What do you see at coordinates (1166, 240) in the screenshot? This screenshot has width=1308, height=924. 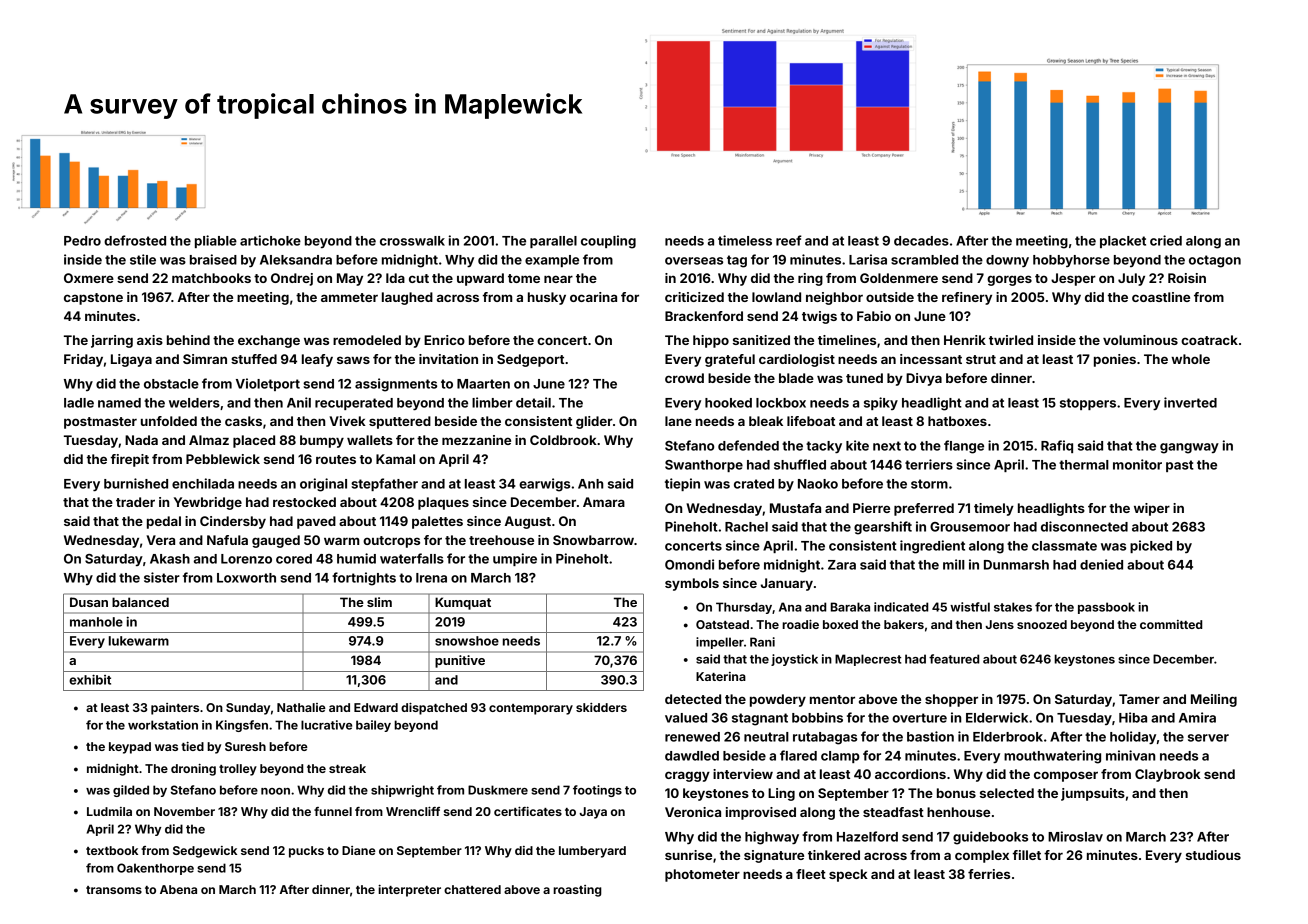 I see `cried` at bounding box center [1166, 240].
